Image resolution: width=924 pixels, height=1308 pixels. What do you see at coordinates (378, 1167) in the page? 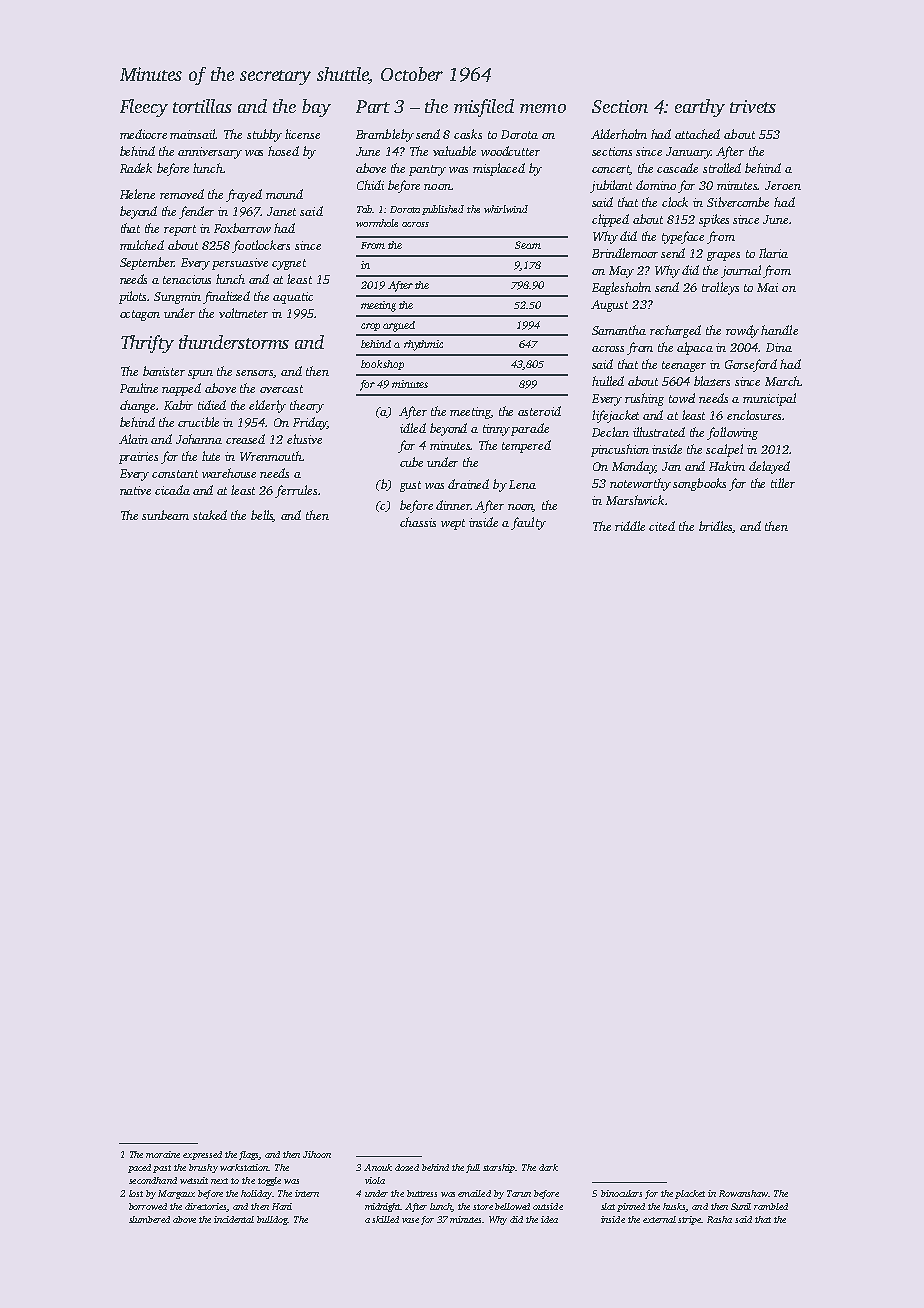
I see `Anouk` at bounding box center [378, 1167].
